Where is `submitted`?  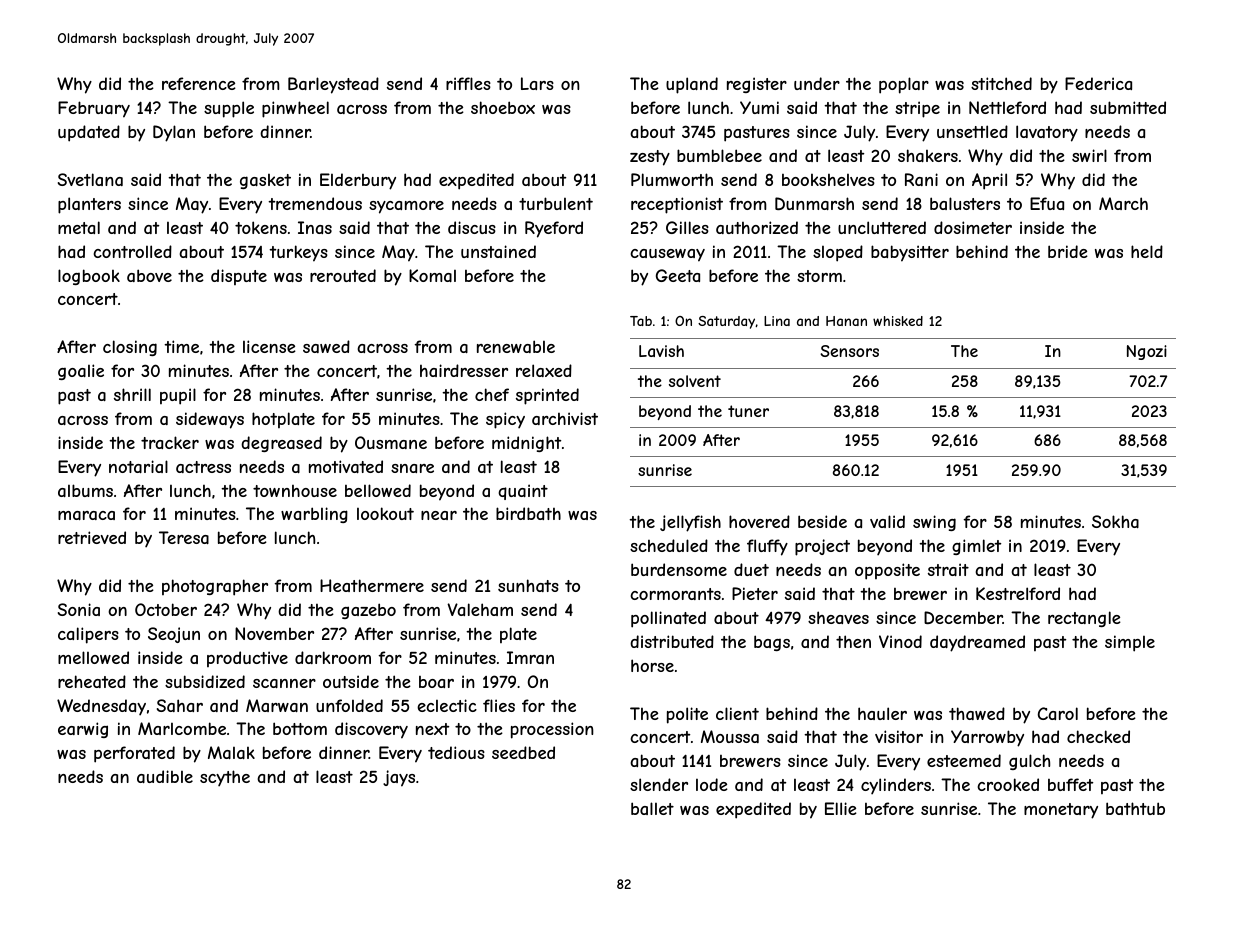 submitted is located at coordinates (1128, 107).
